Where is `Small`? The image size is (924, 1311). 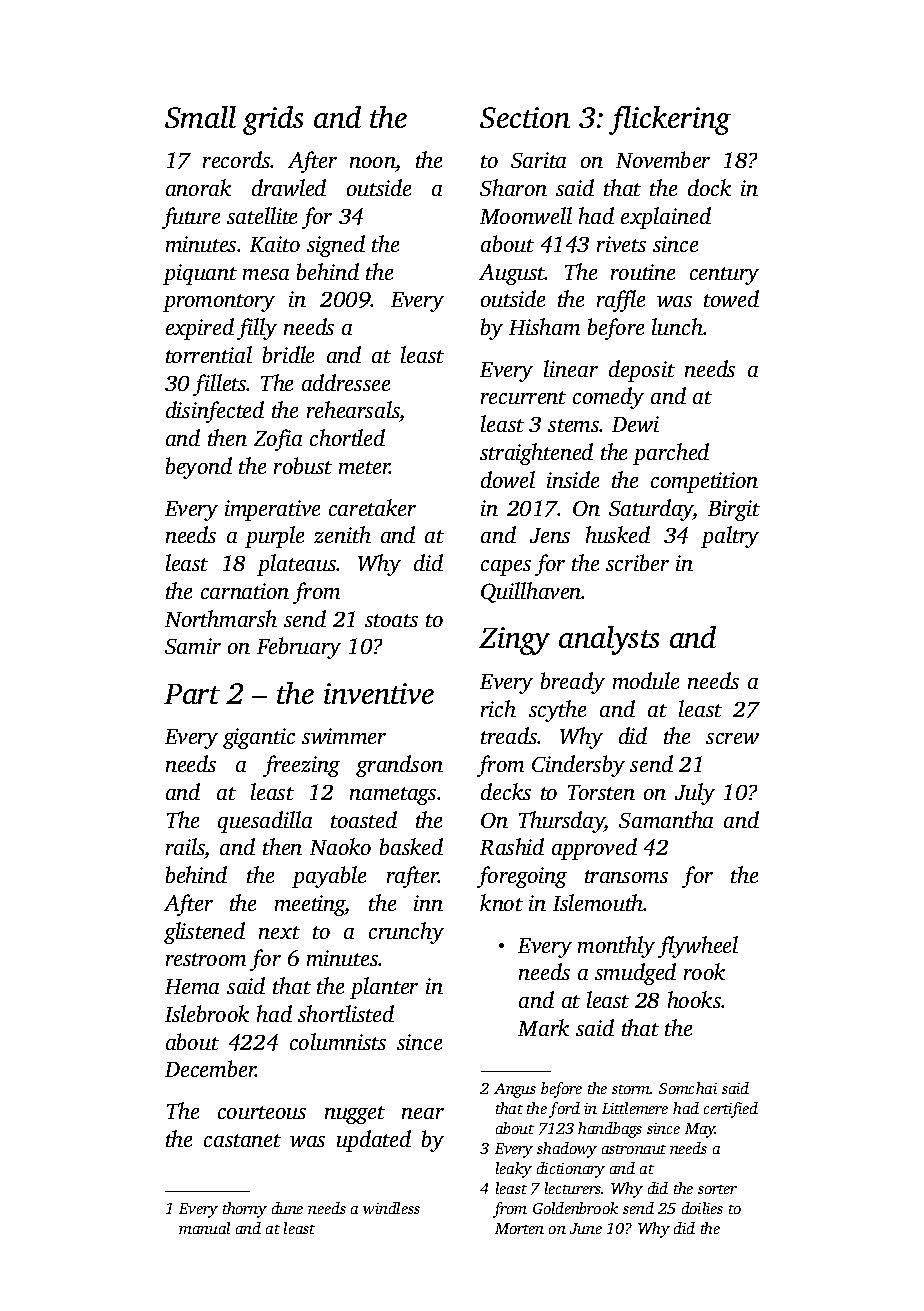 Small is located at coordinates (200, 117).
